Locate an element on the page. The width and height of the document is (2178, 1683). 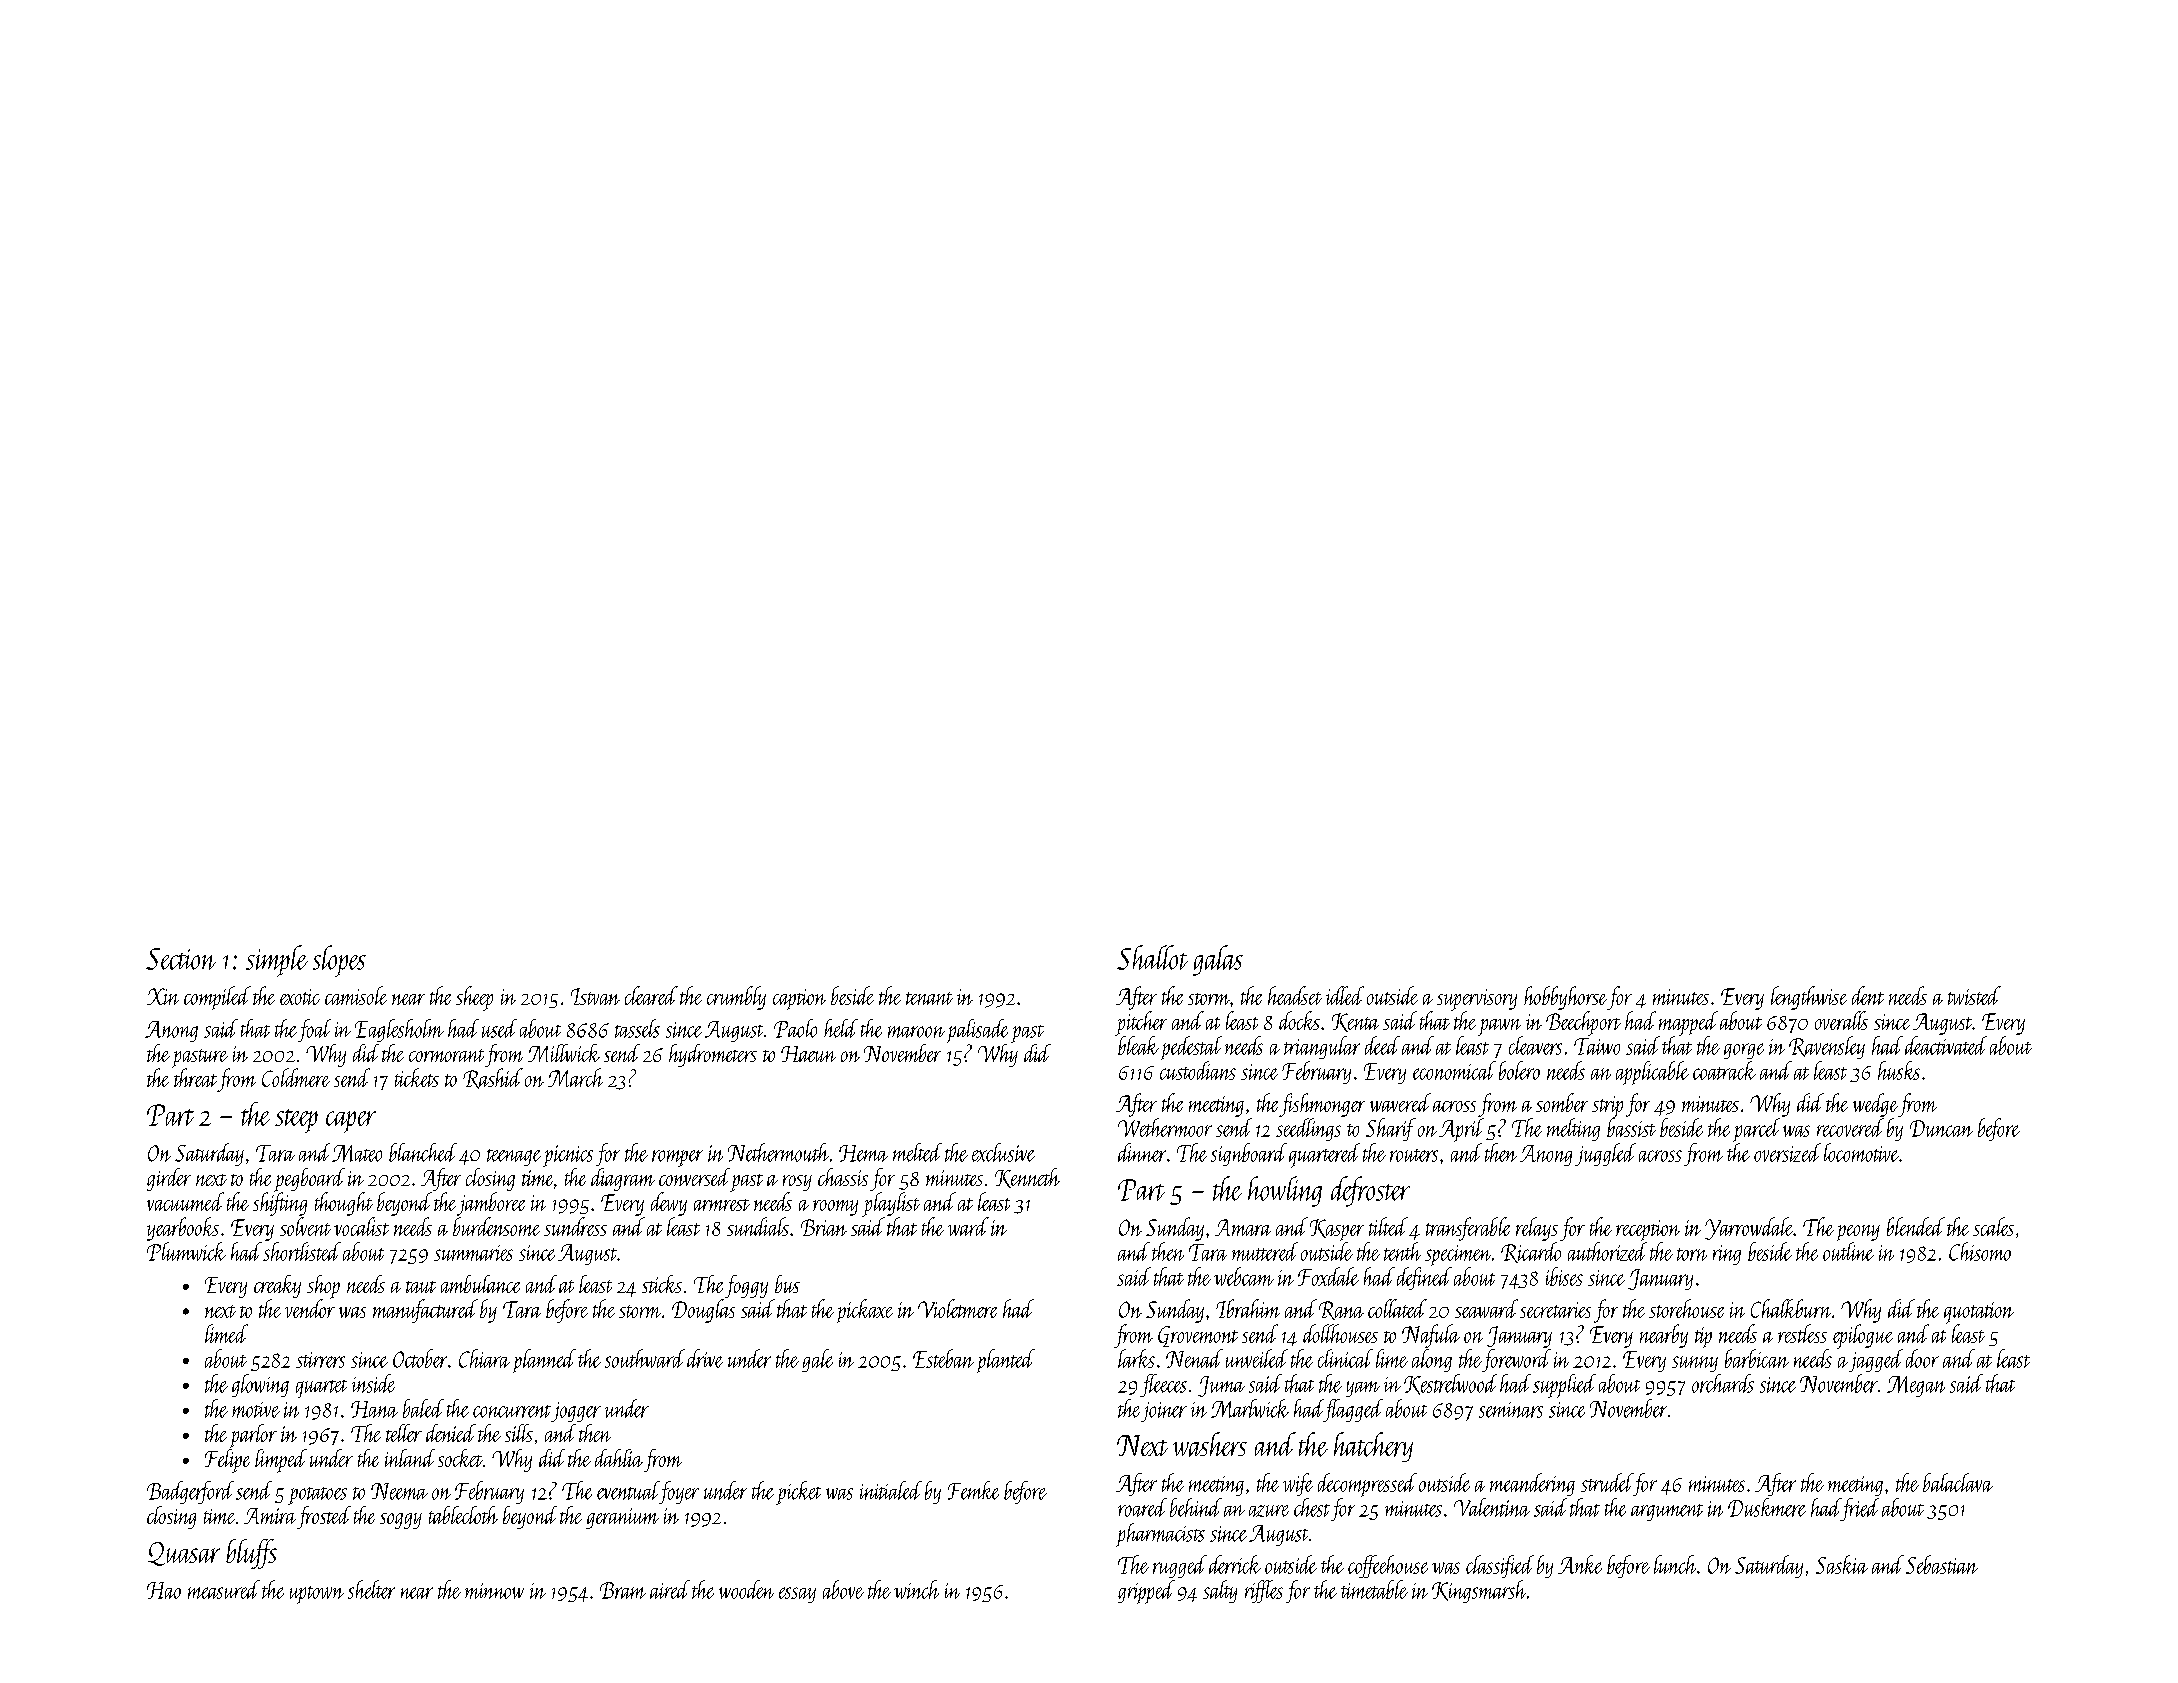
Section is located at coordinates (181, 959).
